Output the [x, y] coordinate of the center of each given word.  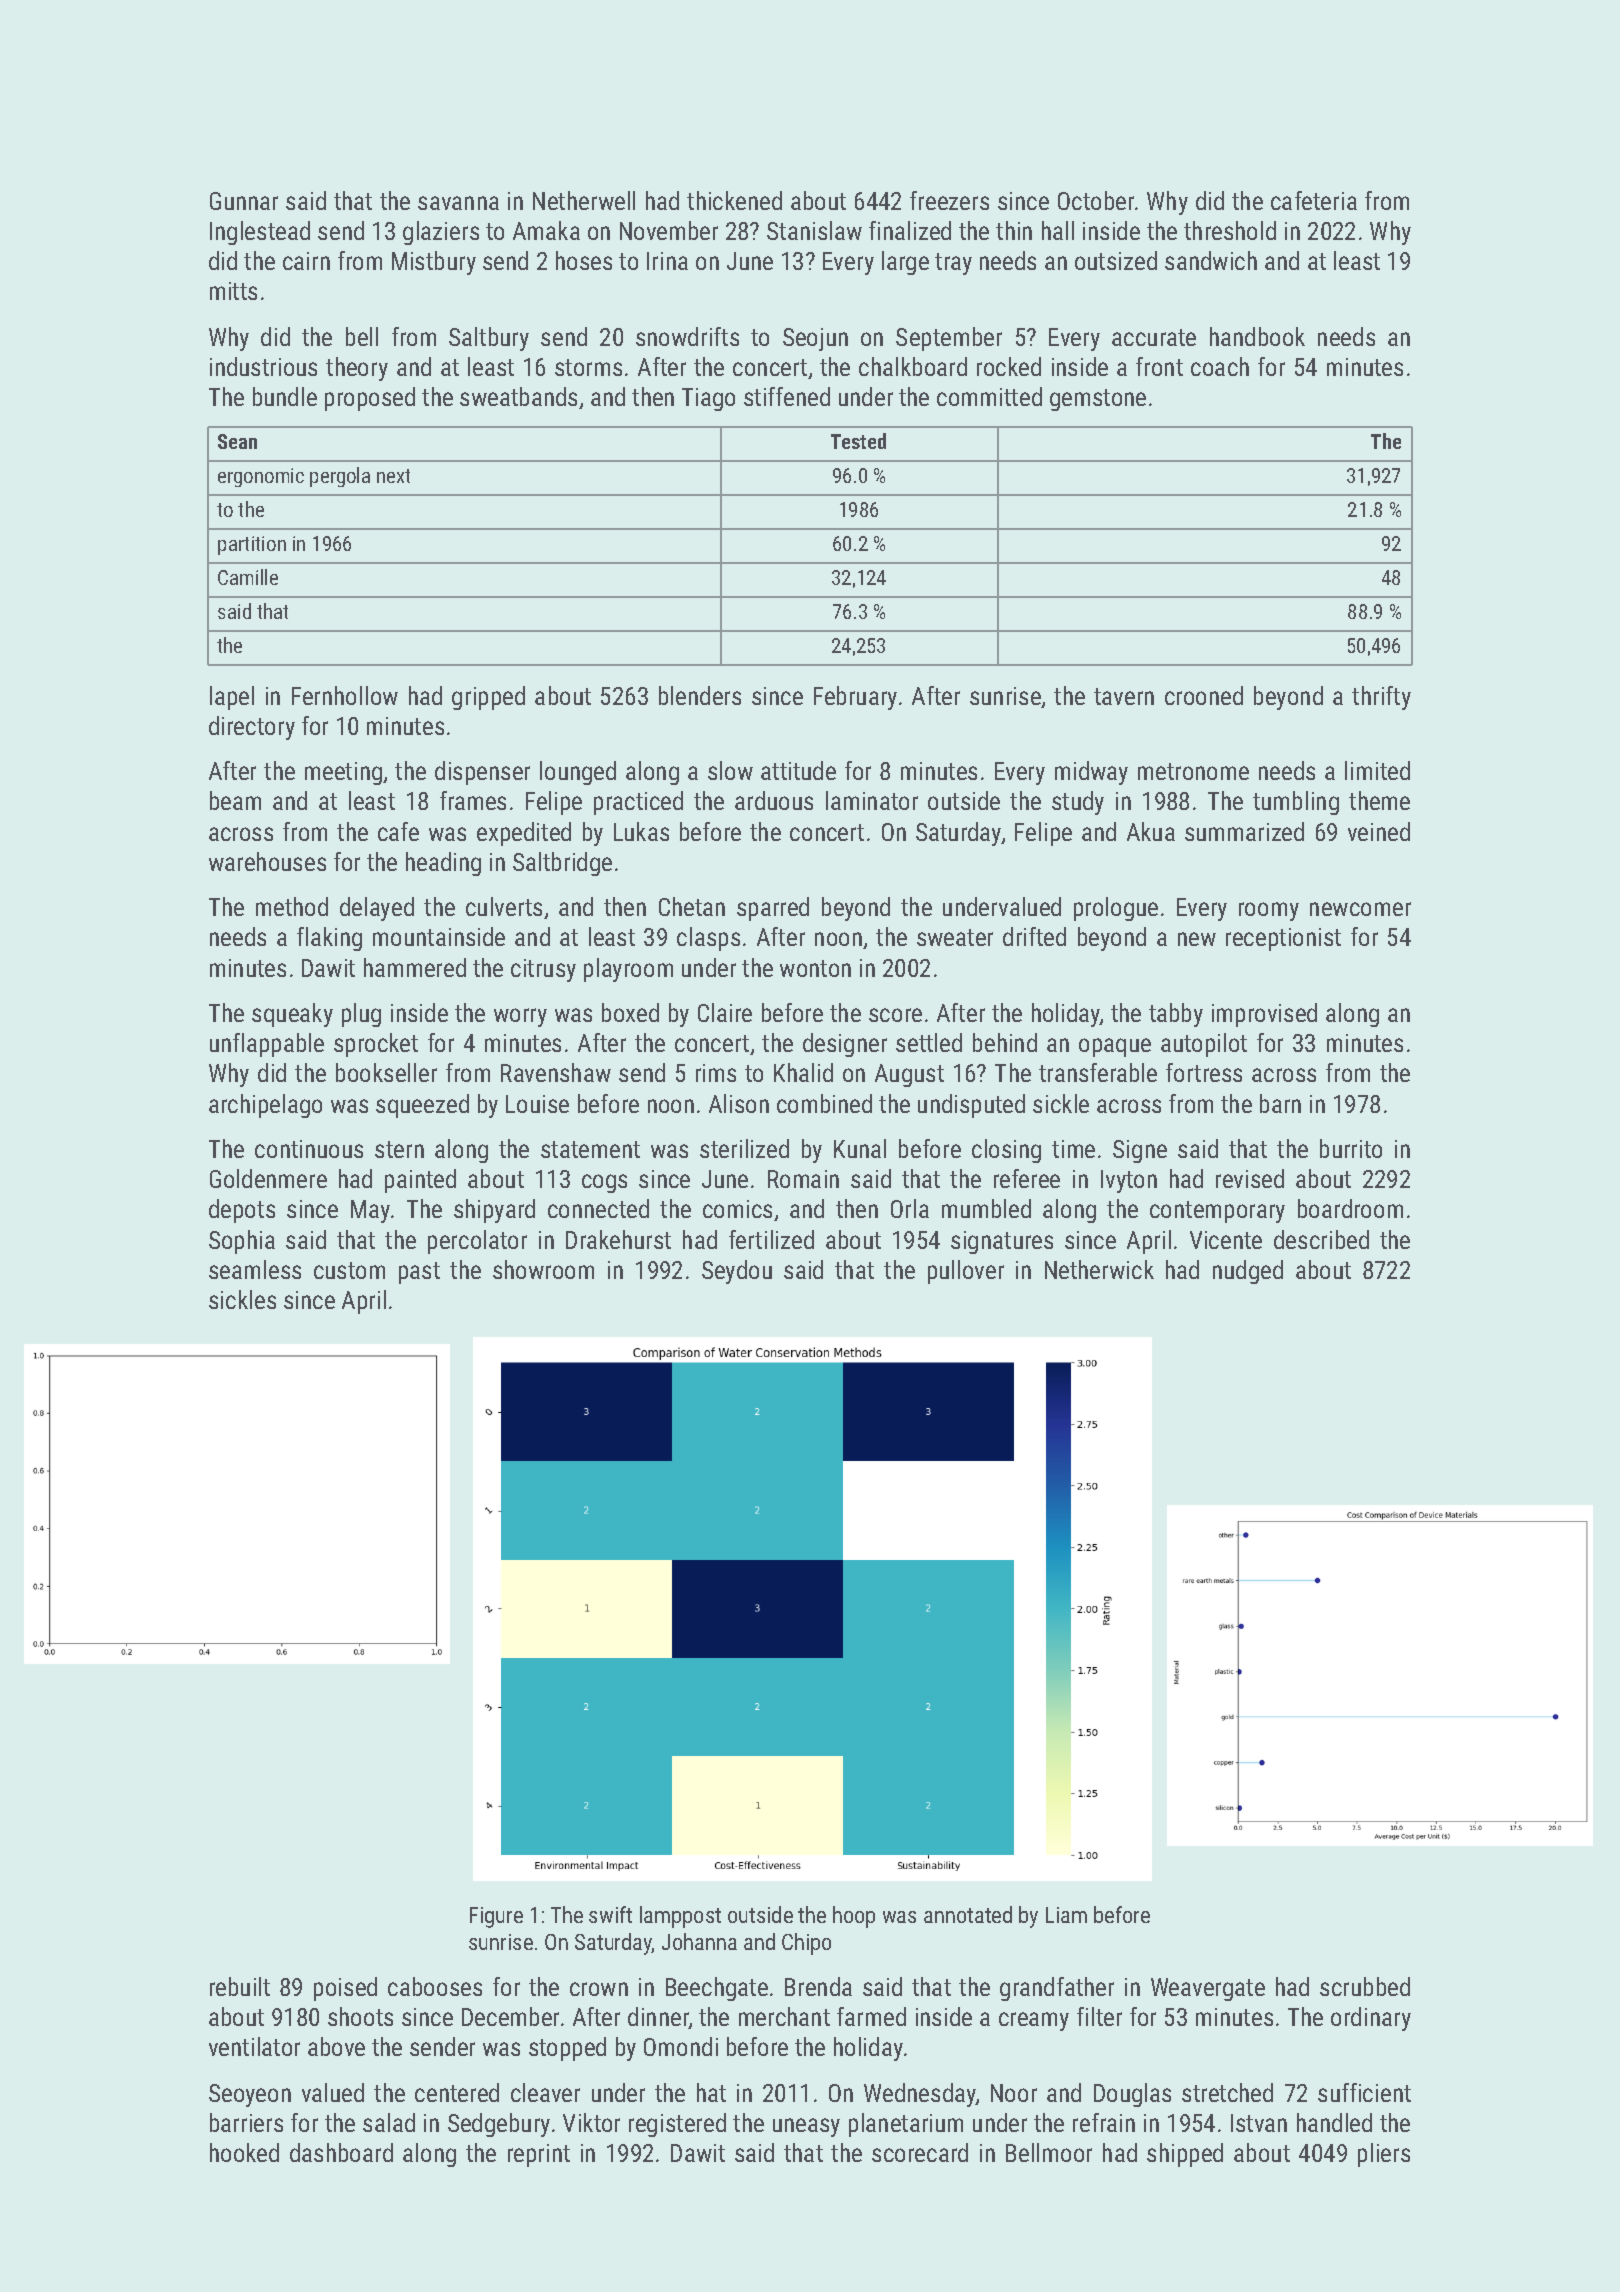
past [419, 1273]
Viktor [591, 2122]
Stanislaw [814, 230]
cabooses [435, 1986]
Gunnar [244, 201]
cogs [604, 1183]
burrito [1351, 1148]
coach [1220, 366]
